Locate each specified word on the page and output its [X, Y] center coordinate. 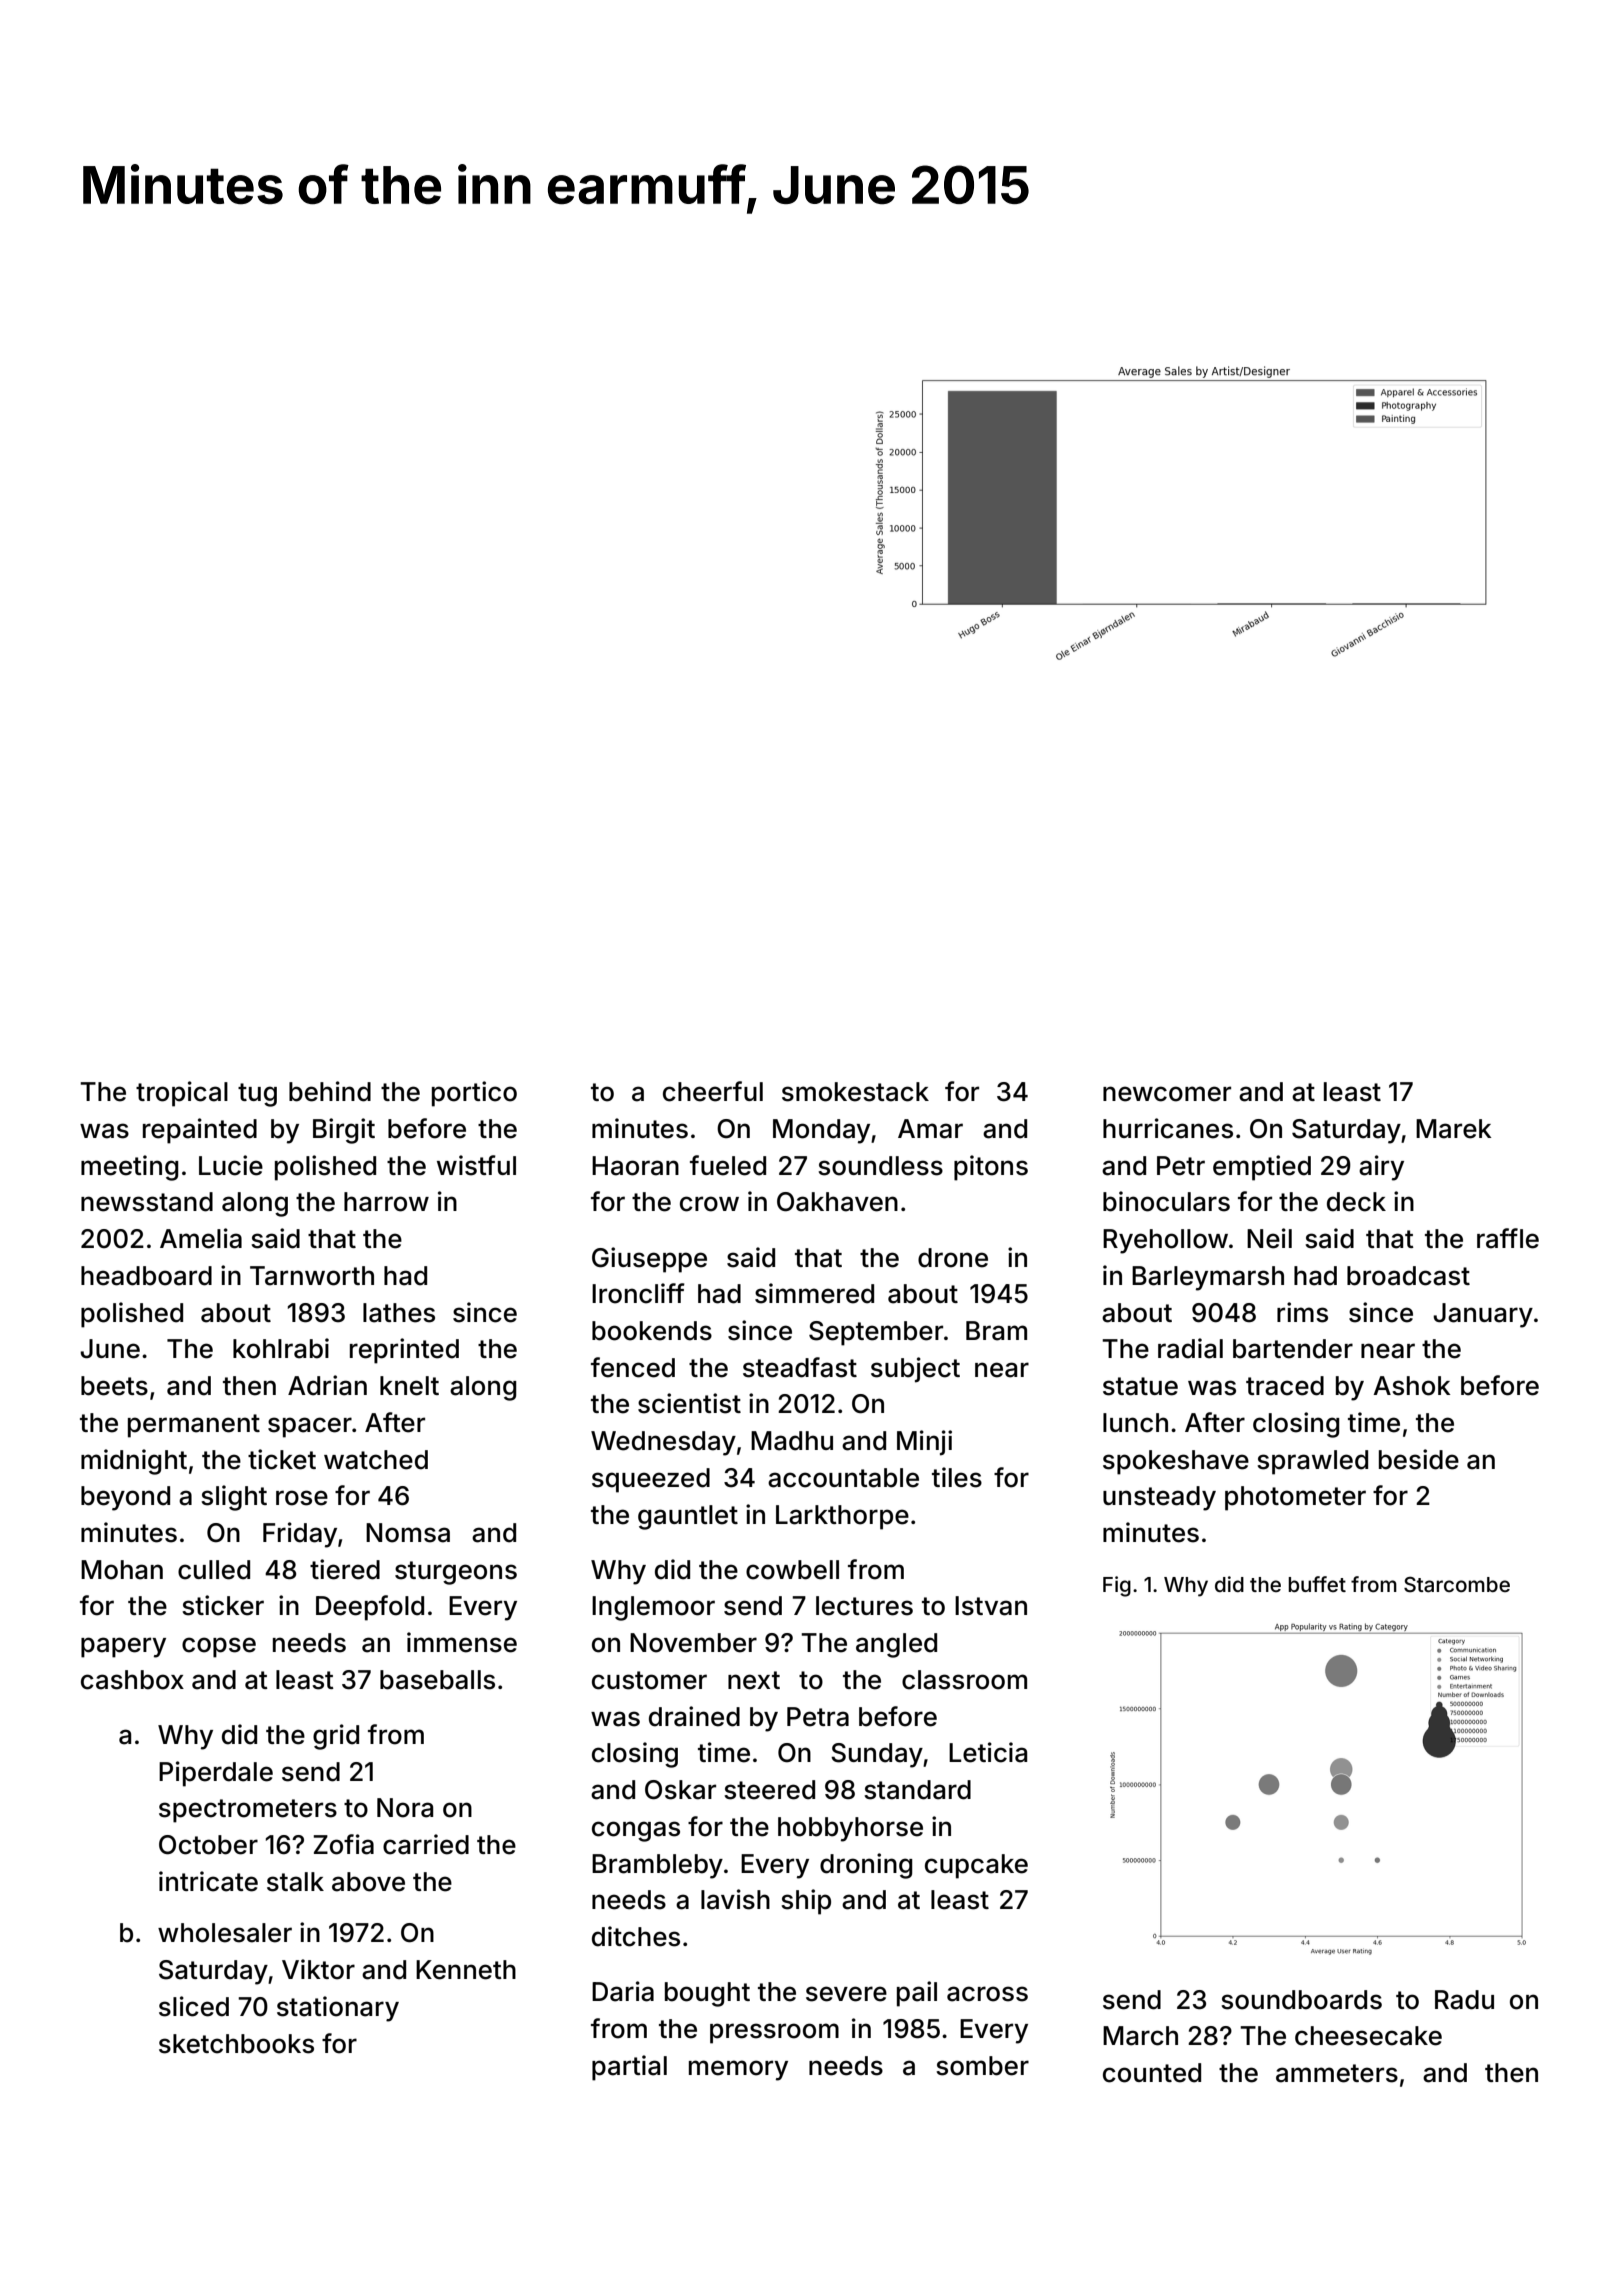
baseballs [437, 1680]
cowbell [792, 1570]
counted [1152, 2073]
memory [738, 2070]
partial [629, 2068]
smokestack [855, 1092]
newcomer [1167, 1094]
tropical [182, 1094]
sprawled [1312, 1462]
